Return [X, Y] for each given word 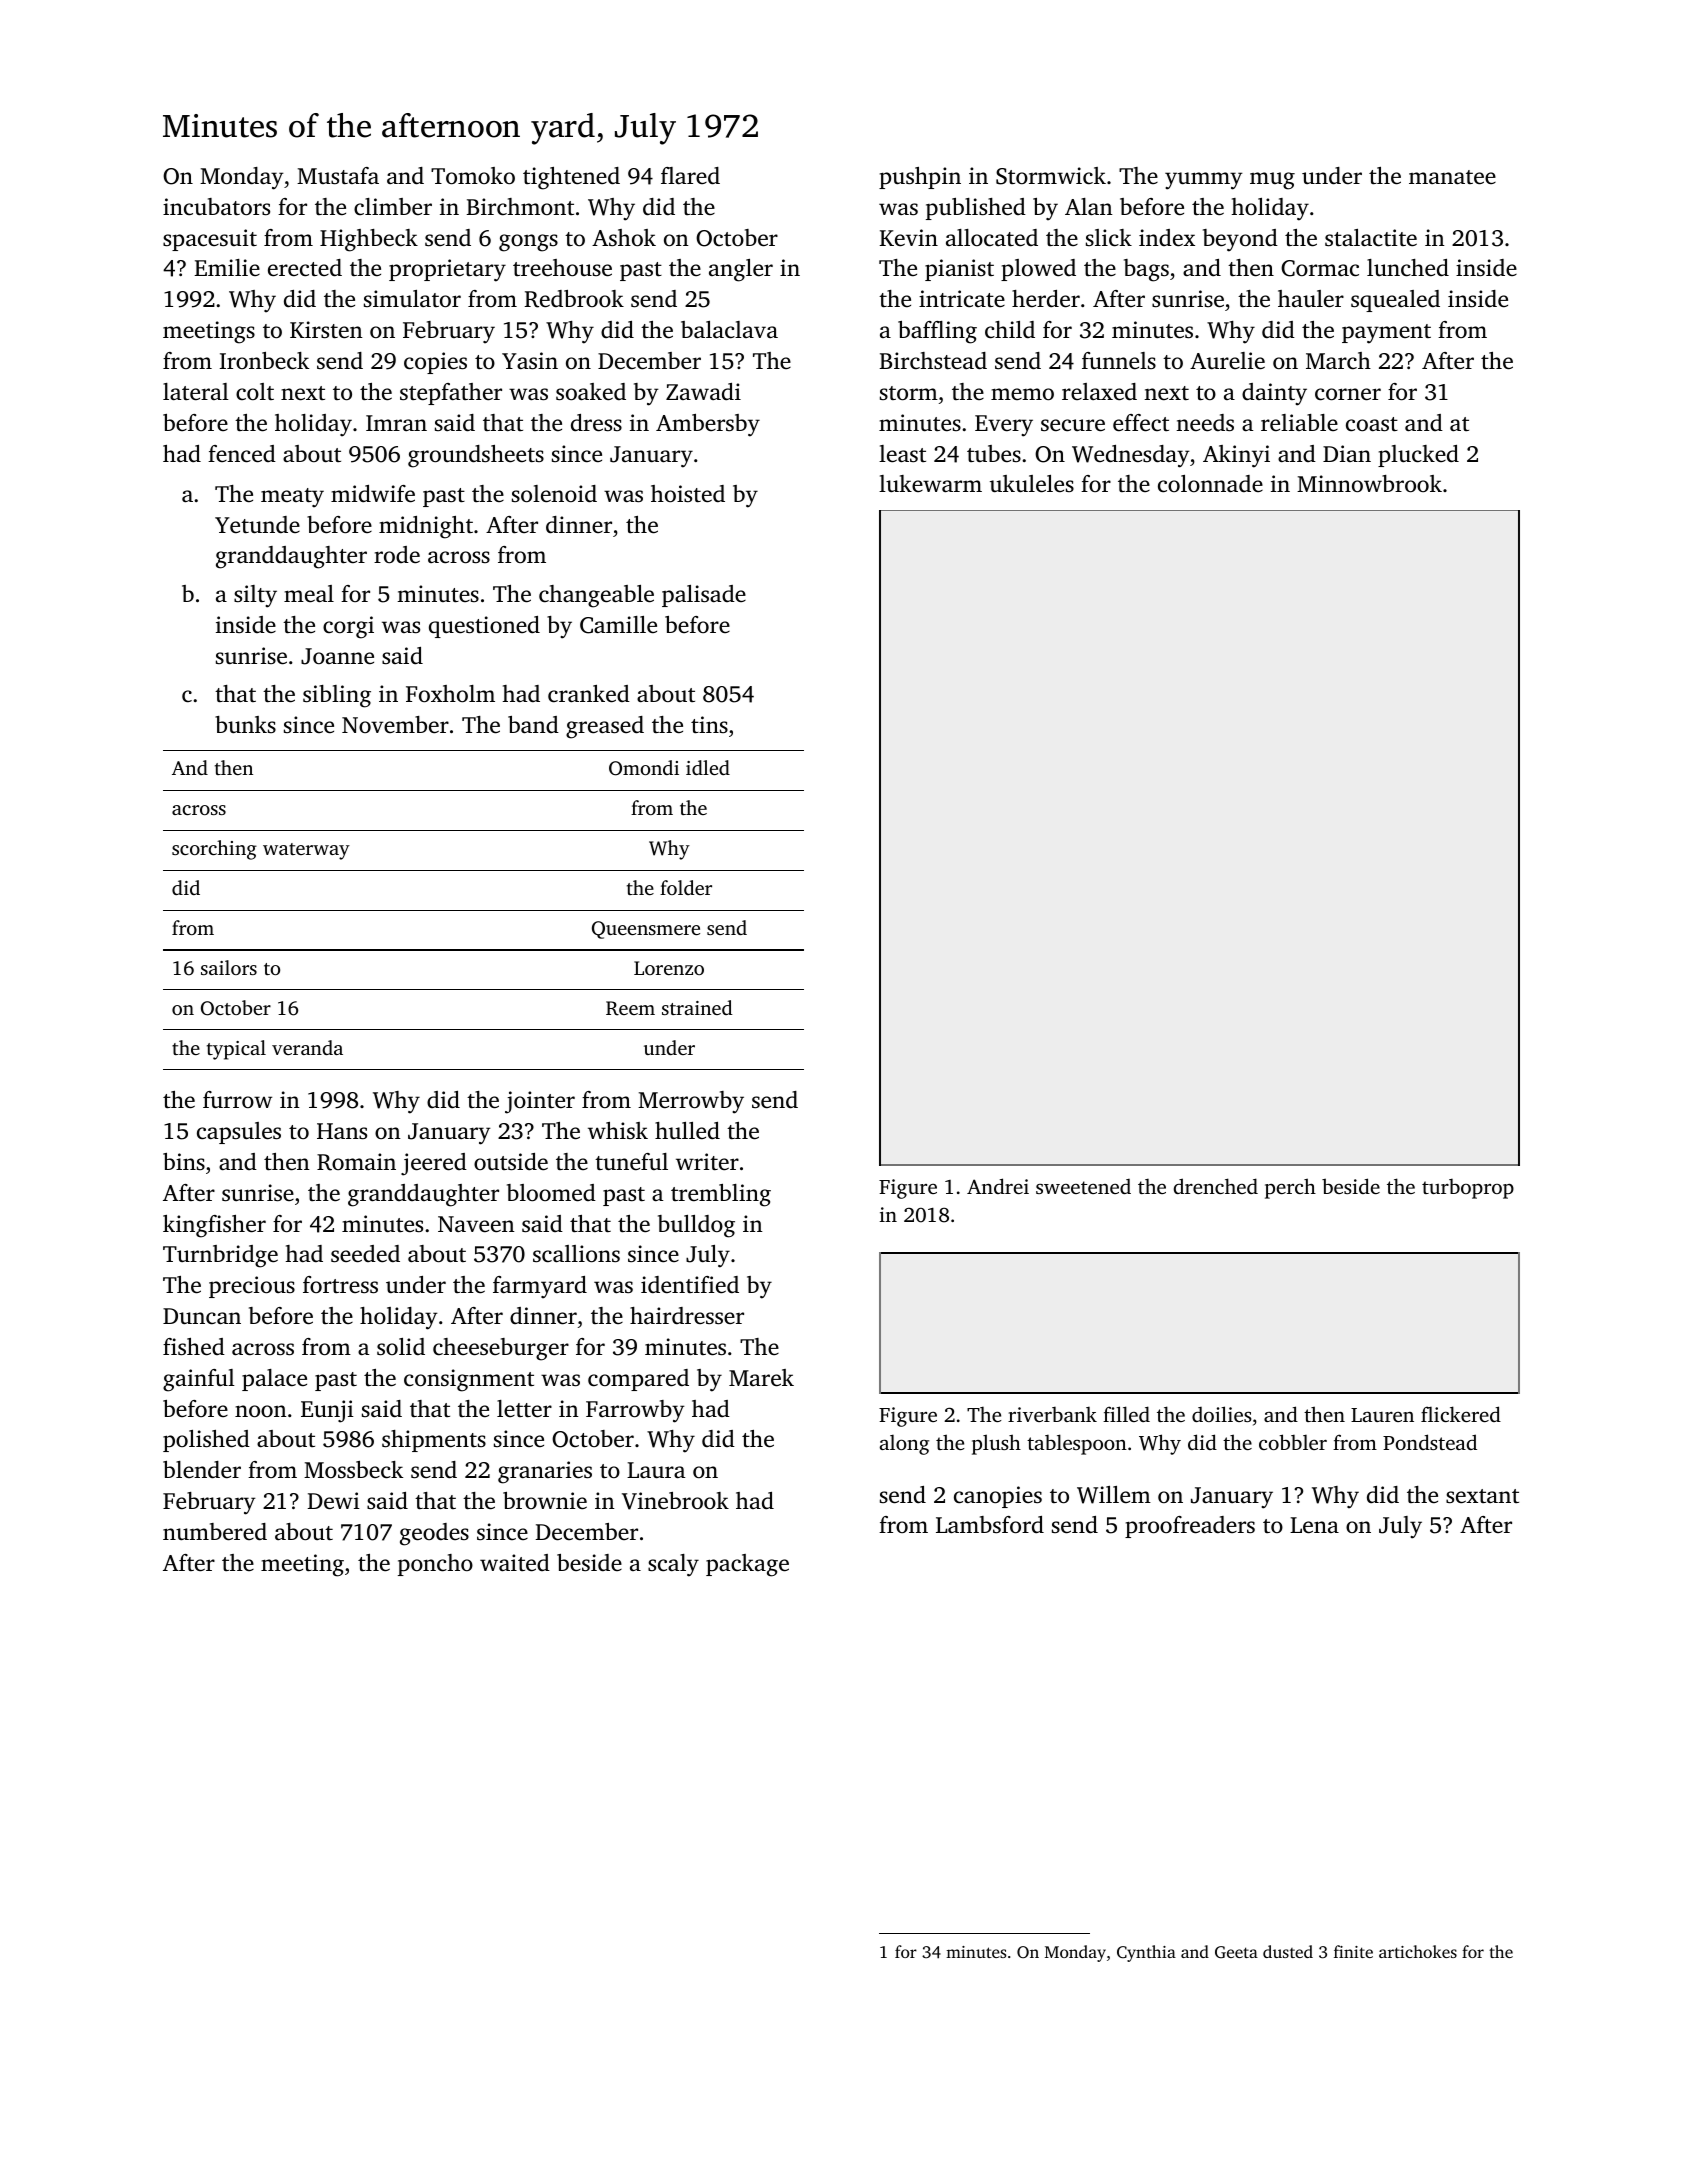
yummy [1204, 181]
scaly [673, 1565]
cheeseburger [501, 1349]
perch [1290, 1188]
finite [1353, 1951]
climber [393, 206]
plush [996, 1444]
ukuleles [1032, 484]
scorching [214, 850]
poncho [435, 1565]
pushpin [920, 178]
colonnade [1210, 484]
